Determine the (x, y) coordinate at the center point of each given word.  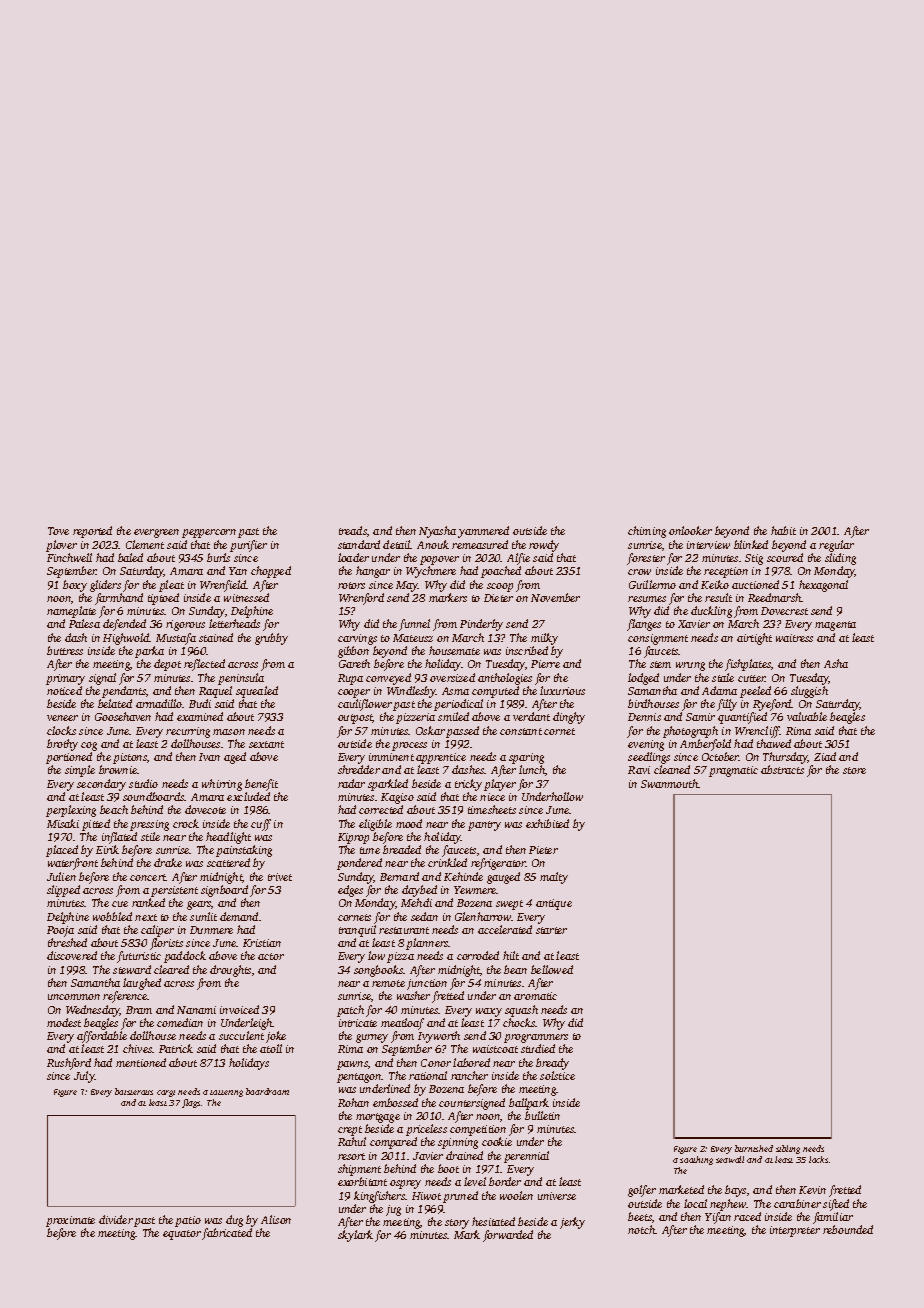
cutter (752, 678)
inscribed (527, 650)
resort (351, 1156)
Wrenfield (223, 586)
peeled (755, 692)
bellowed (552, 969)
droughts (230, 971)
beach (114, 809)
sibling (788, 1149)
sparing (526, 758)
